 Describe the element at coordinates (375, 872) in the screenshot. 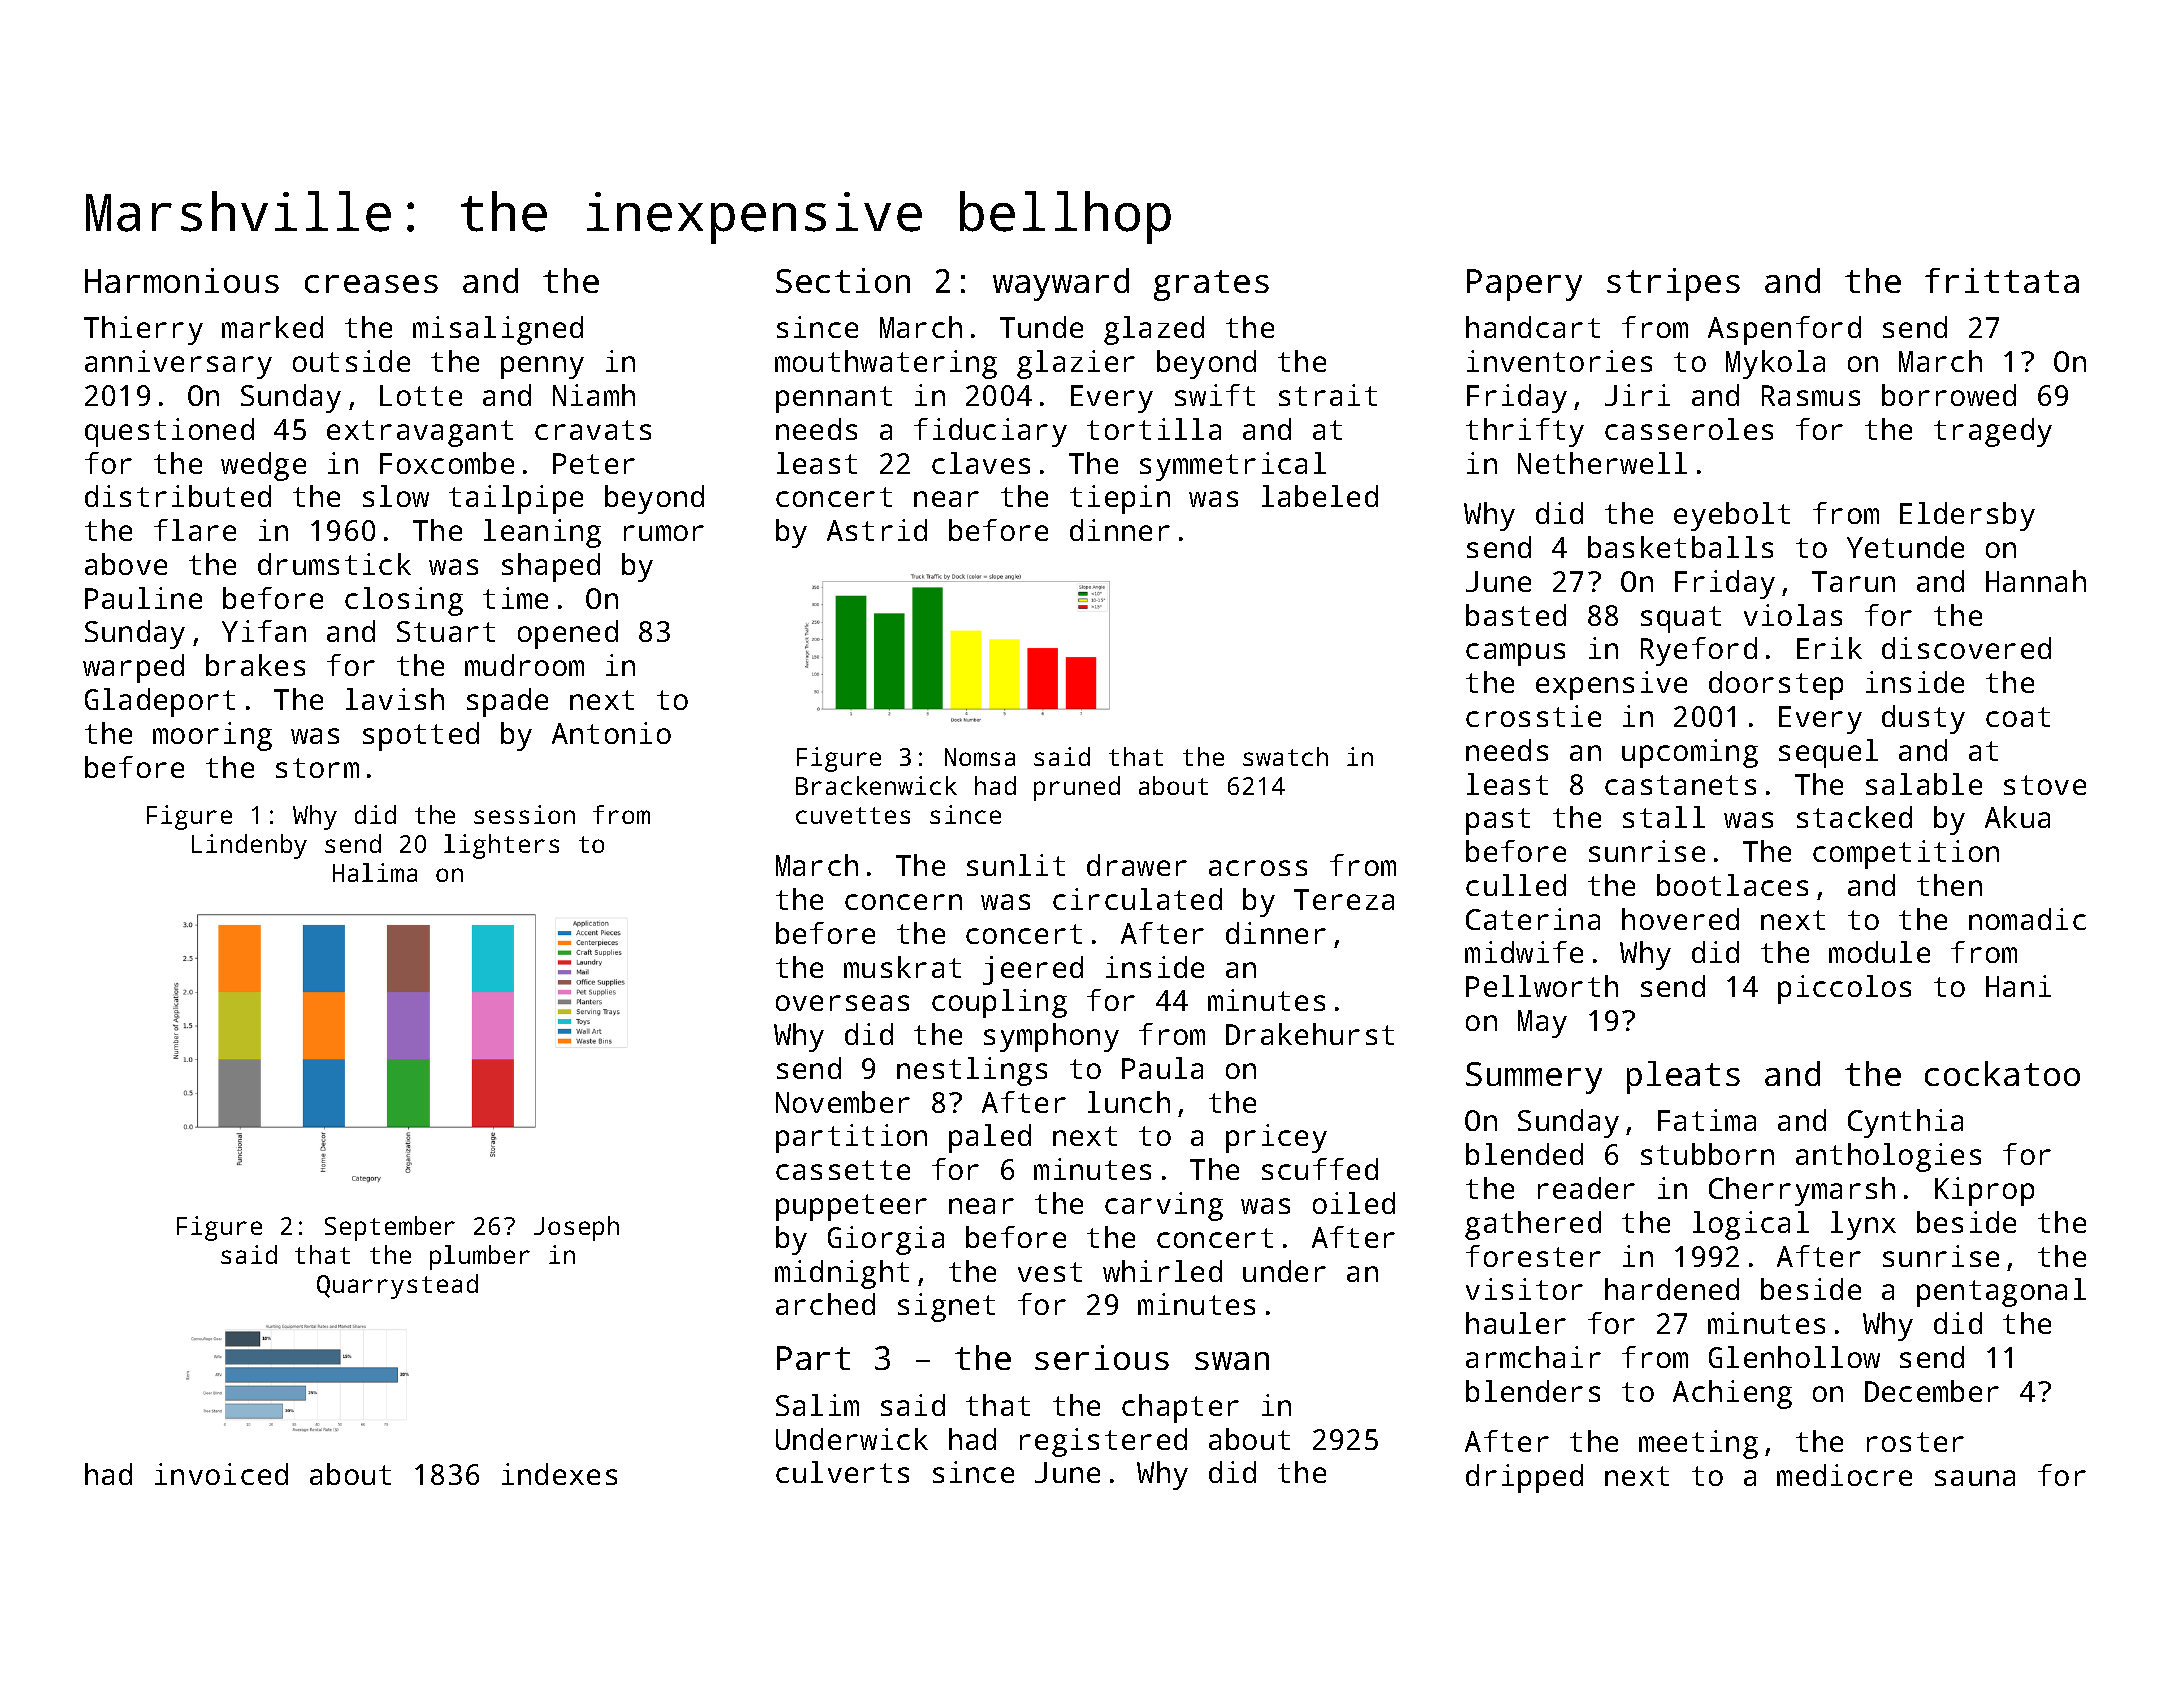

I see `Halima` at that location.
